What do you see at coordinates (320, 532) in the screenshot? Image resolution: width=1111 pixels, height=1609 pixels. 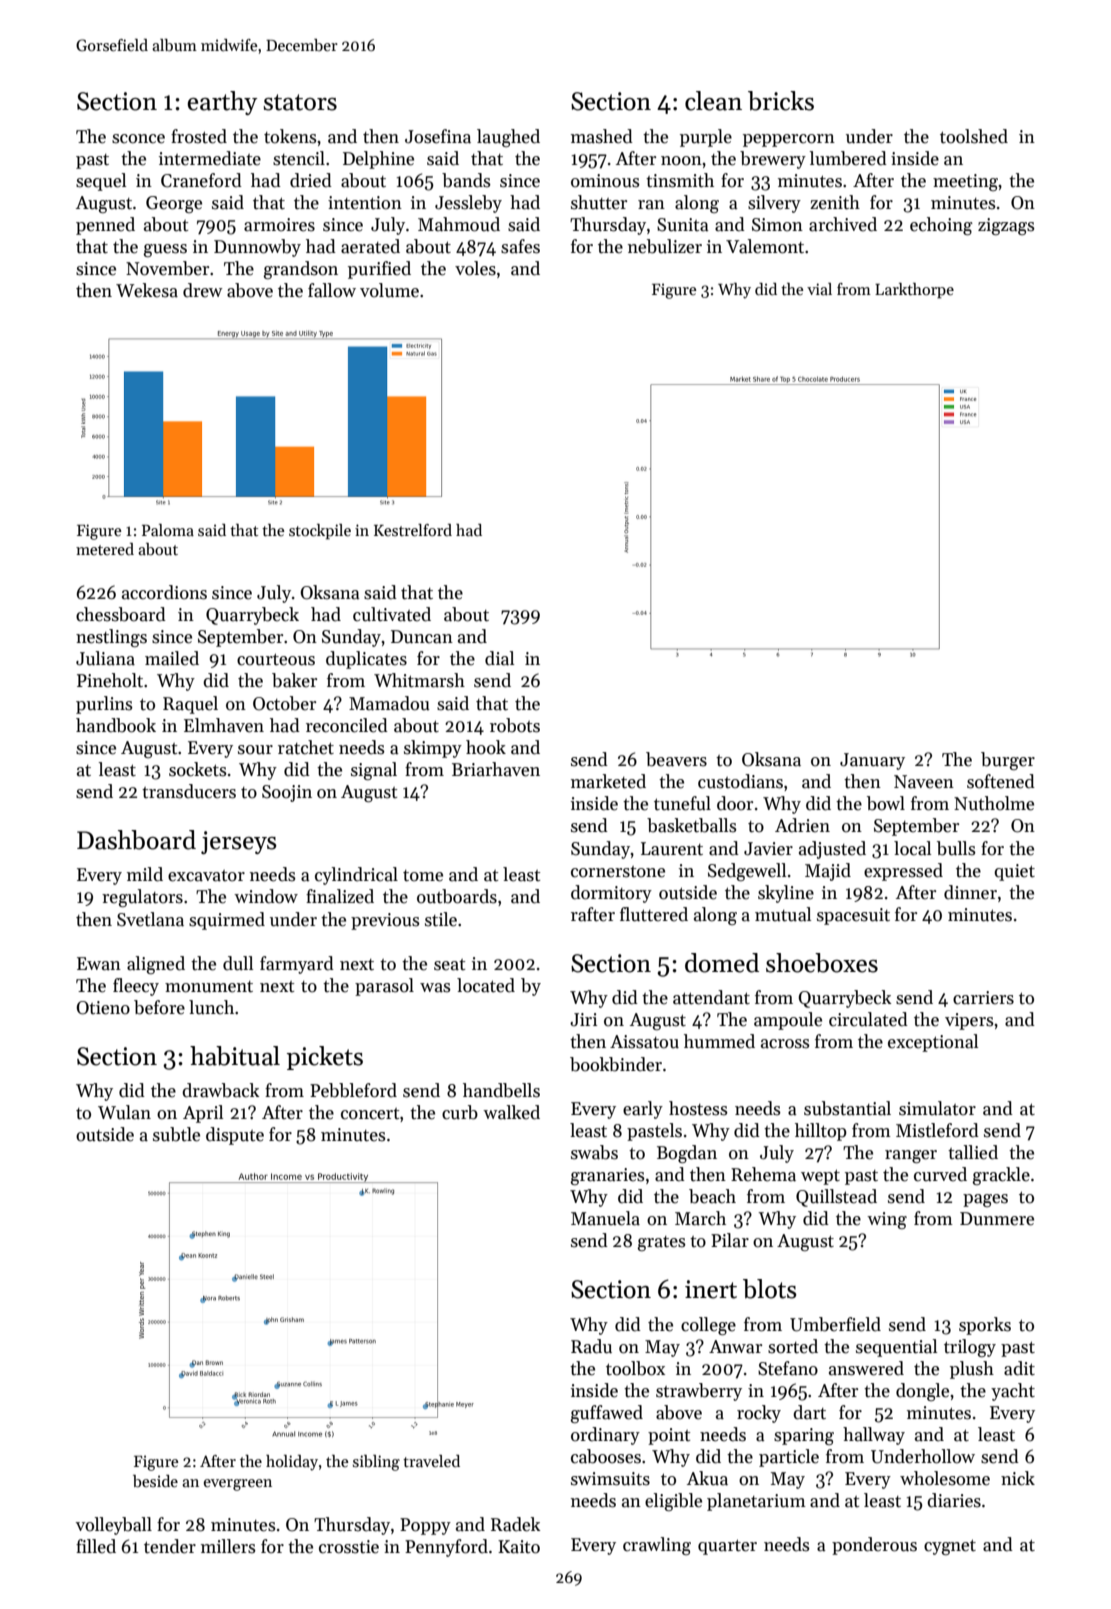 I see `stockpile` at bounding box center [320, 532].
